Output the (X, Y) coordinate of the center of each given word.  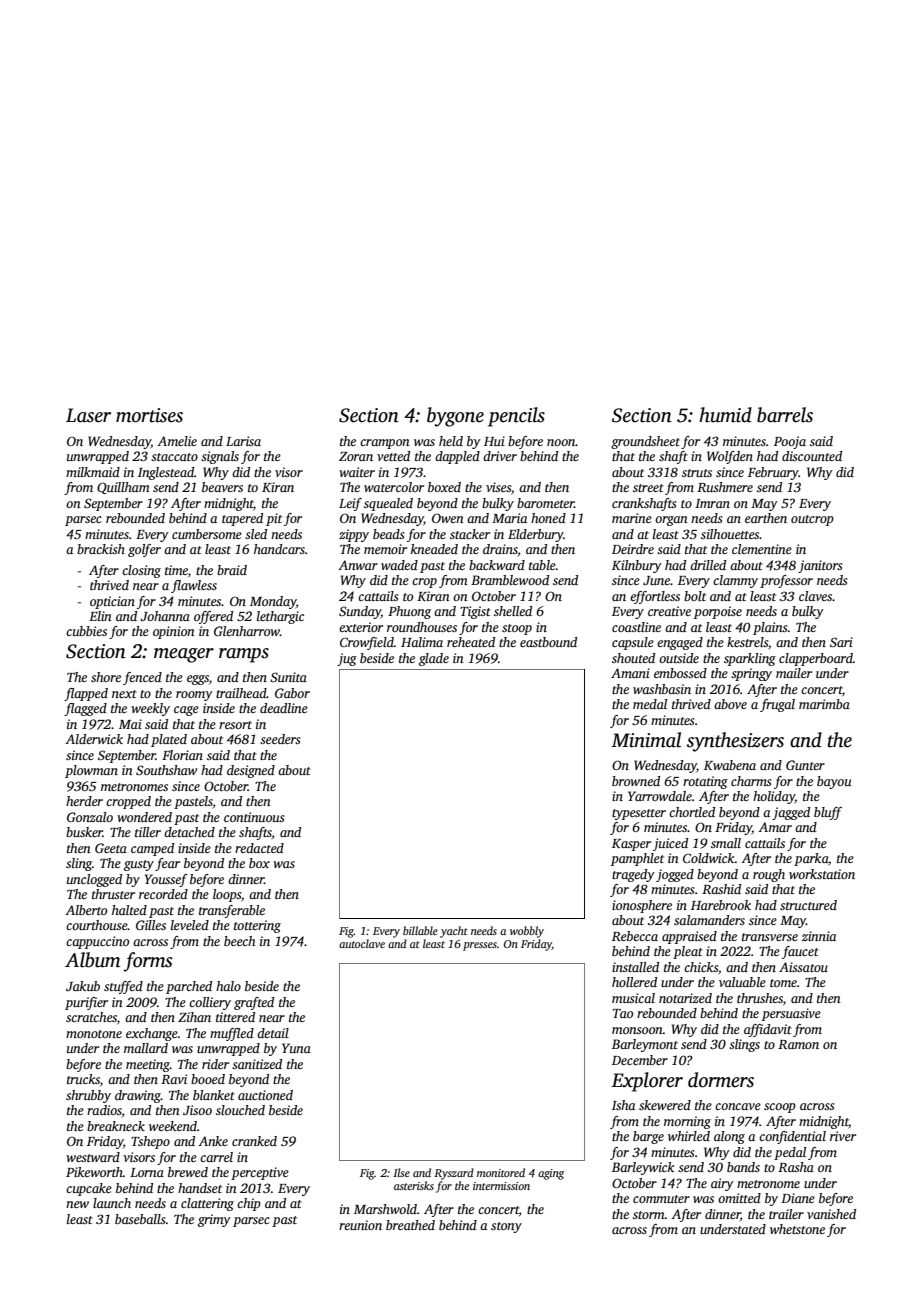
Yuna (296, 1048)
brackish (101, 549)
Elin (100, 616)
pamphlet (637, 859)
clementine (762, 549)
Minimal (646, 740)
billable (420, 930)
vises (498, 487)
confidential (792, 1137)
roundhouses (422, 627)
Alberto (86, 910)
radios (104, 1110)
